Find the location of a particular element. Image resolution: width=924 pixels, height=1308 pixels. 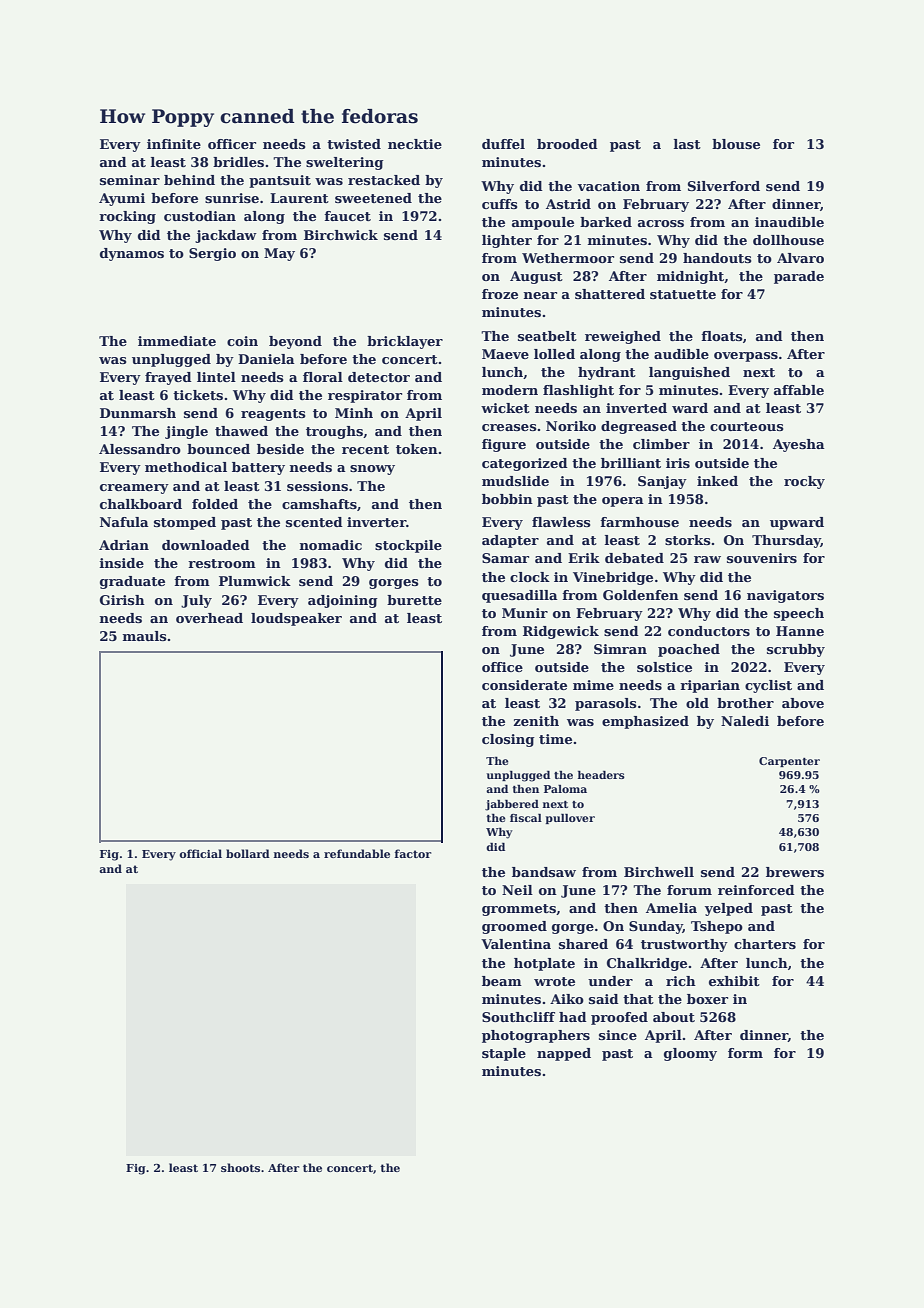

infinite is located at coordinates (174, 144).
